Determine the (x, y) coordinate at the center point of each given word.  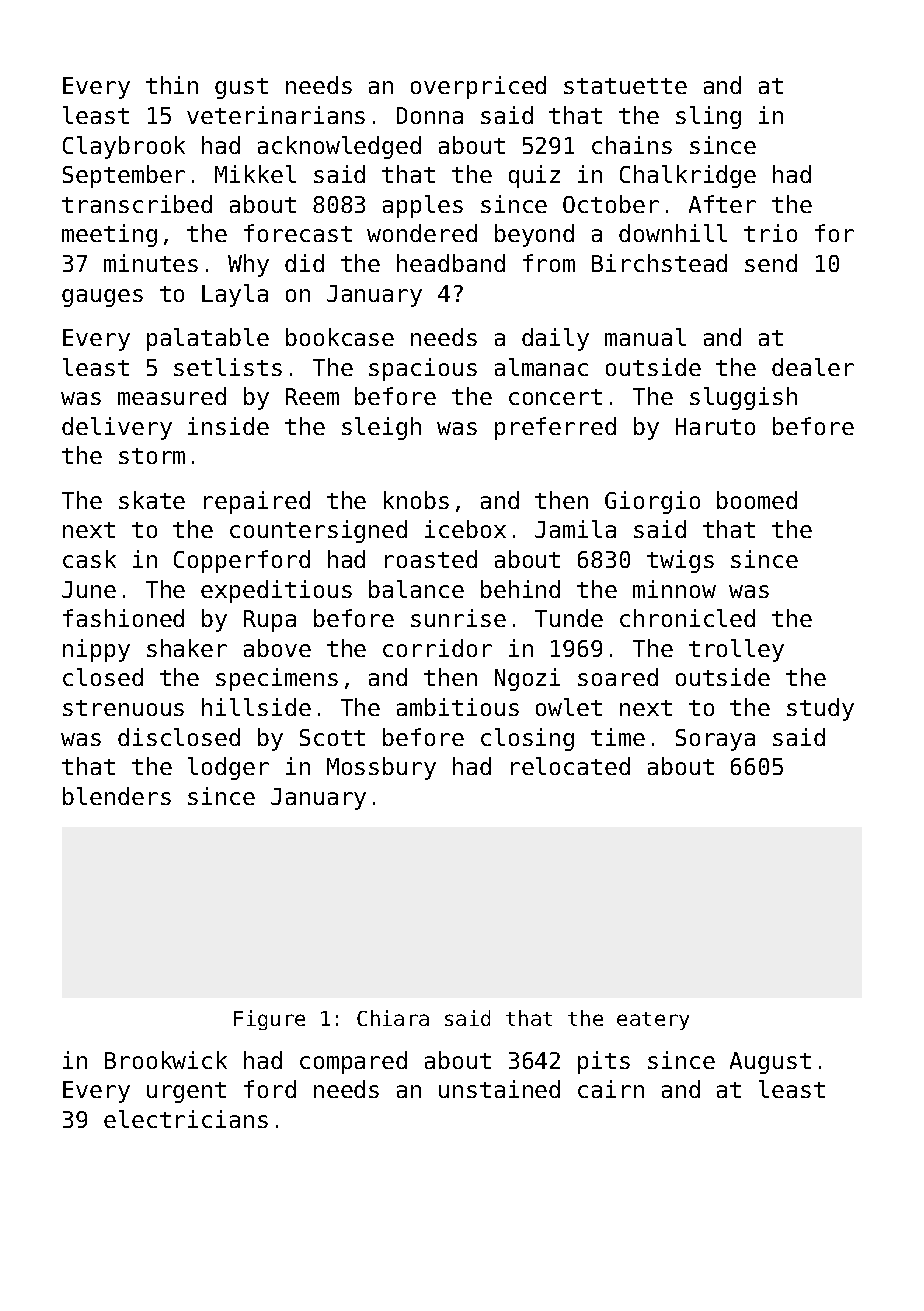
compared (353, 1062)
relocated (570, 766)
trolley (736, 650)
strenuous (123, 708)
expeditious (276, 591)
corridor (437, 648)
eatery (653, 1021)
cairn (611, 1089)
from (549, 263)
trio (770, 233)
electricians (186, 1119)
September (124, 176)
